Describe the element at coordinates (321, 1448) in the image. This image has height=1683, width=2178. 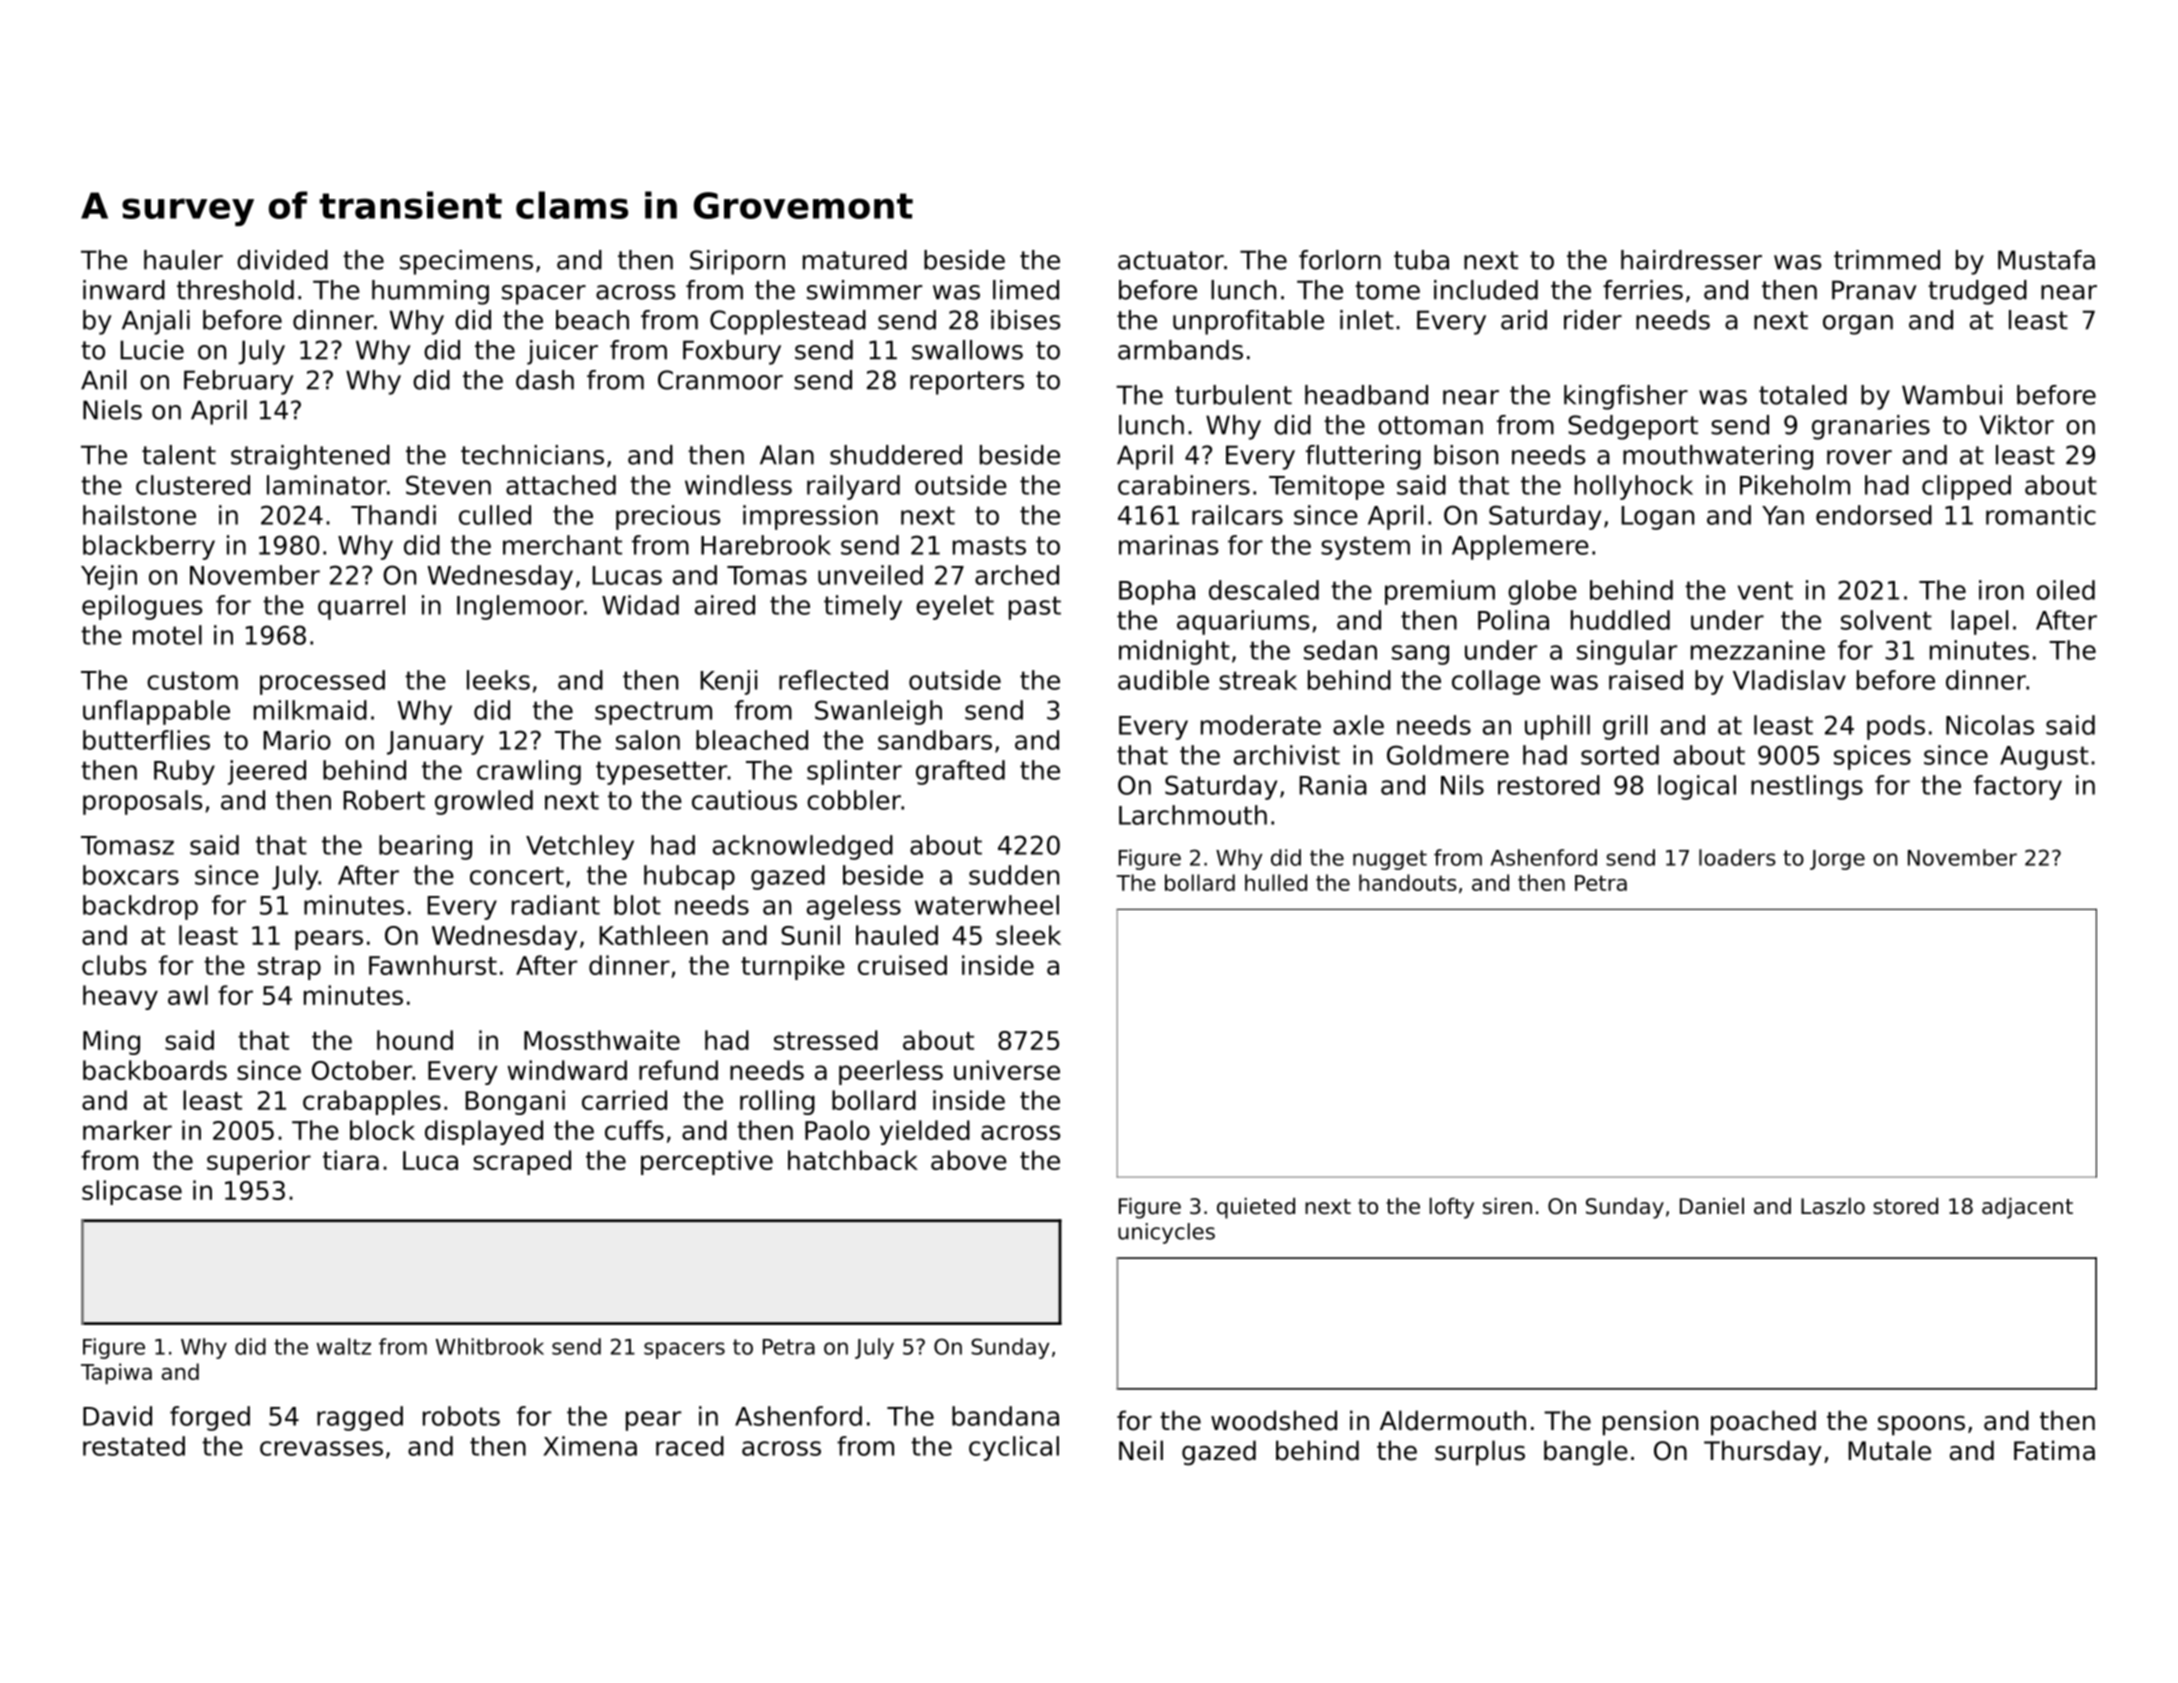
I see `crevasses` at that location.
